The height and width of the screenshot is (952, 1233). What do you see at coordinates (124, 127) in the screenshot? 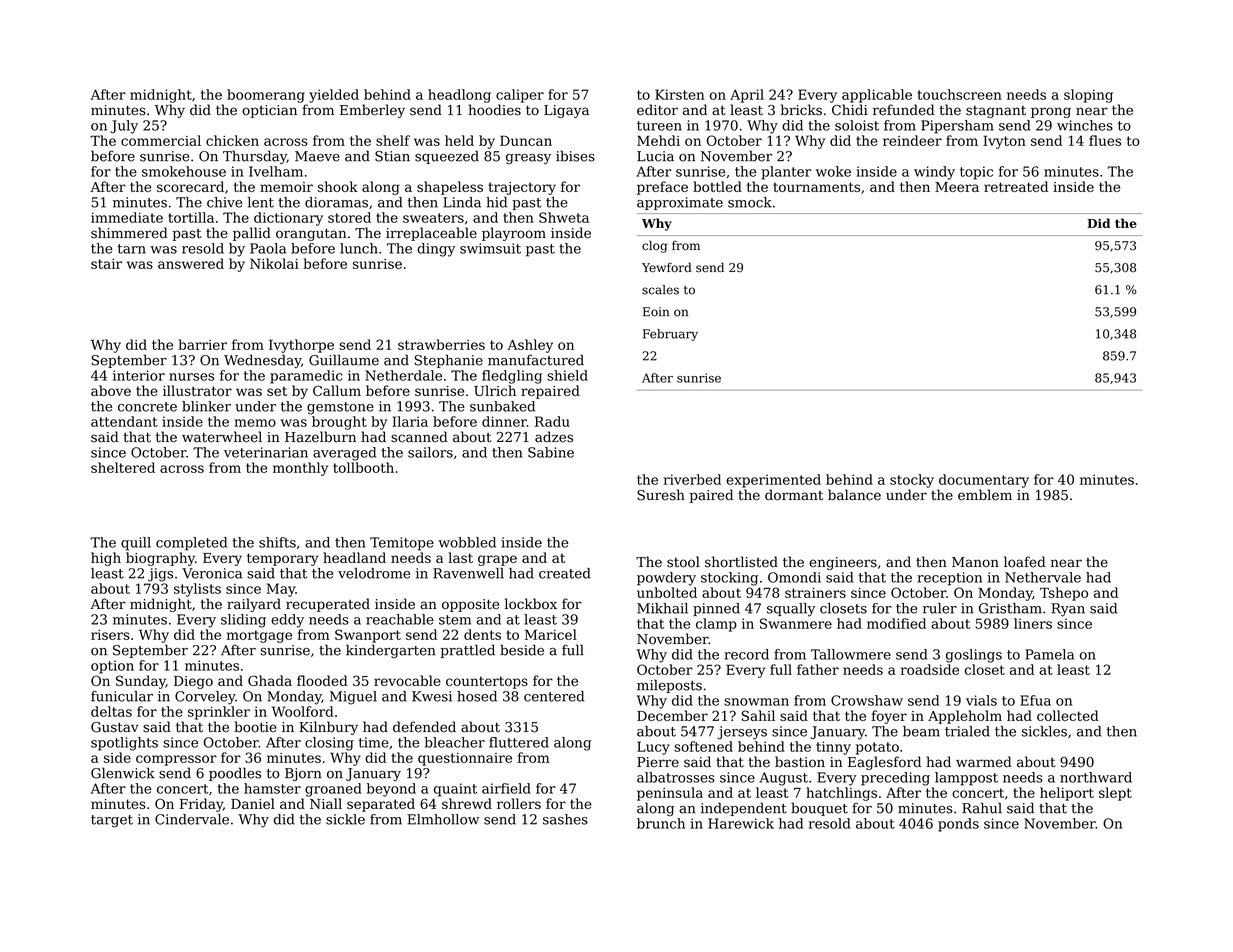
I see `July` at bounding box center [124, 127].
